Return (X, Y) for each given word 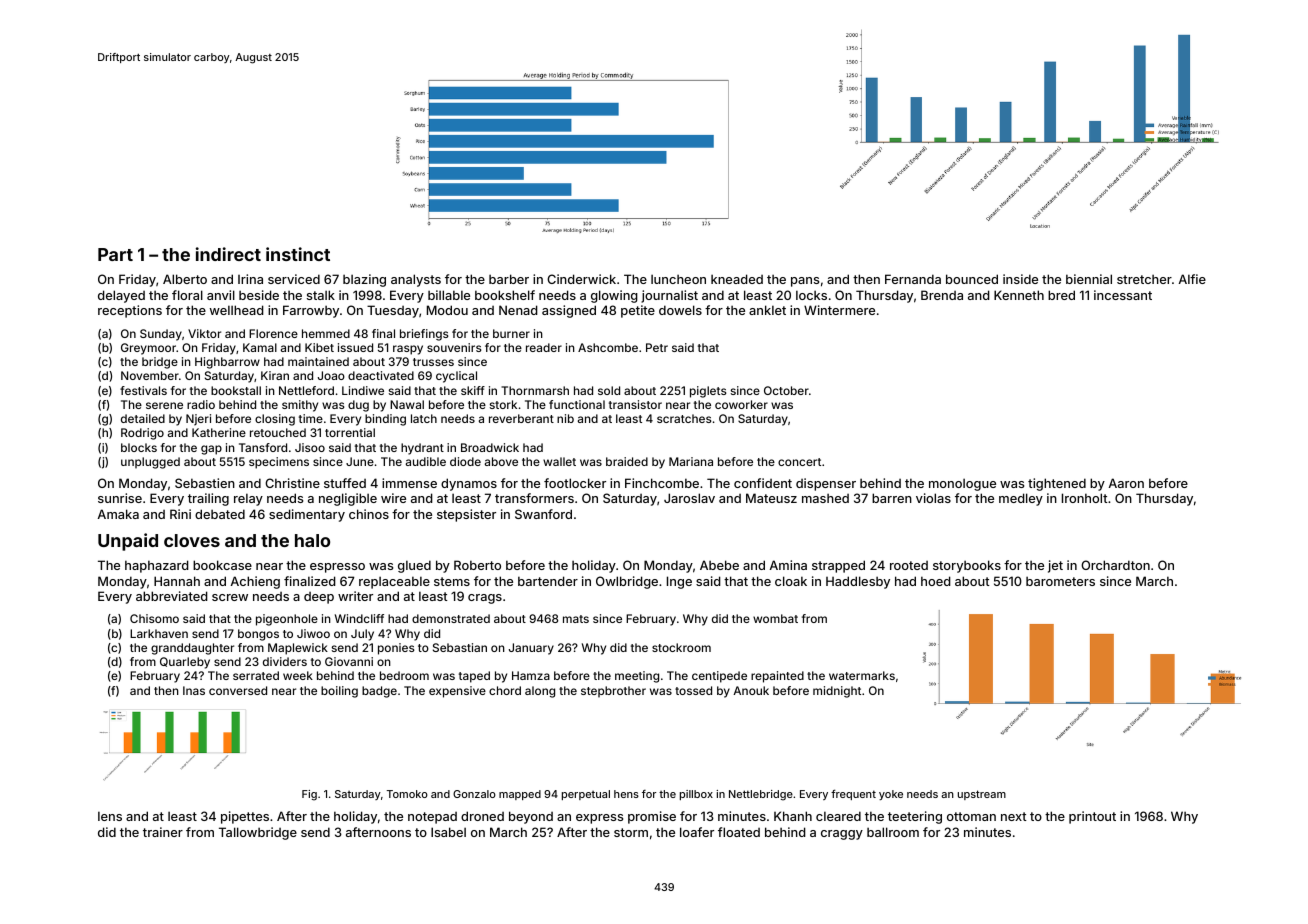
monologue (962, 484)
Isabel (448, 832)
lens (110, 816)
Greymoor (148, 349)
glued (414, 566)
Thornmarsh (535, 390)
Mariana (691, 461)
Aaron (1126, 483)
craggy (842, 835)
